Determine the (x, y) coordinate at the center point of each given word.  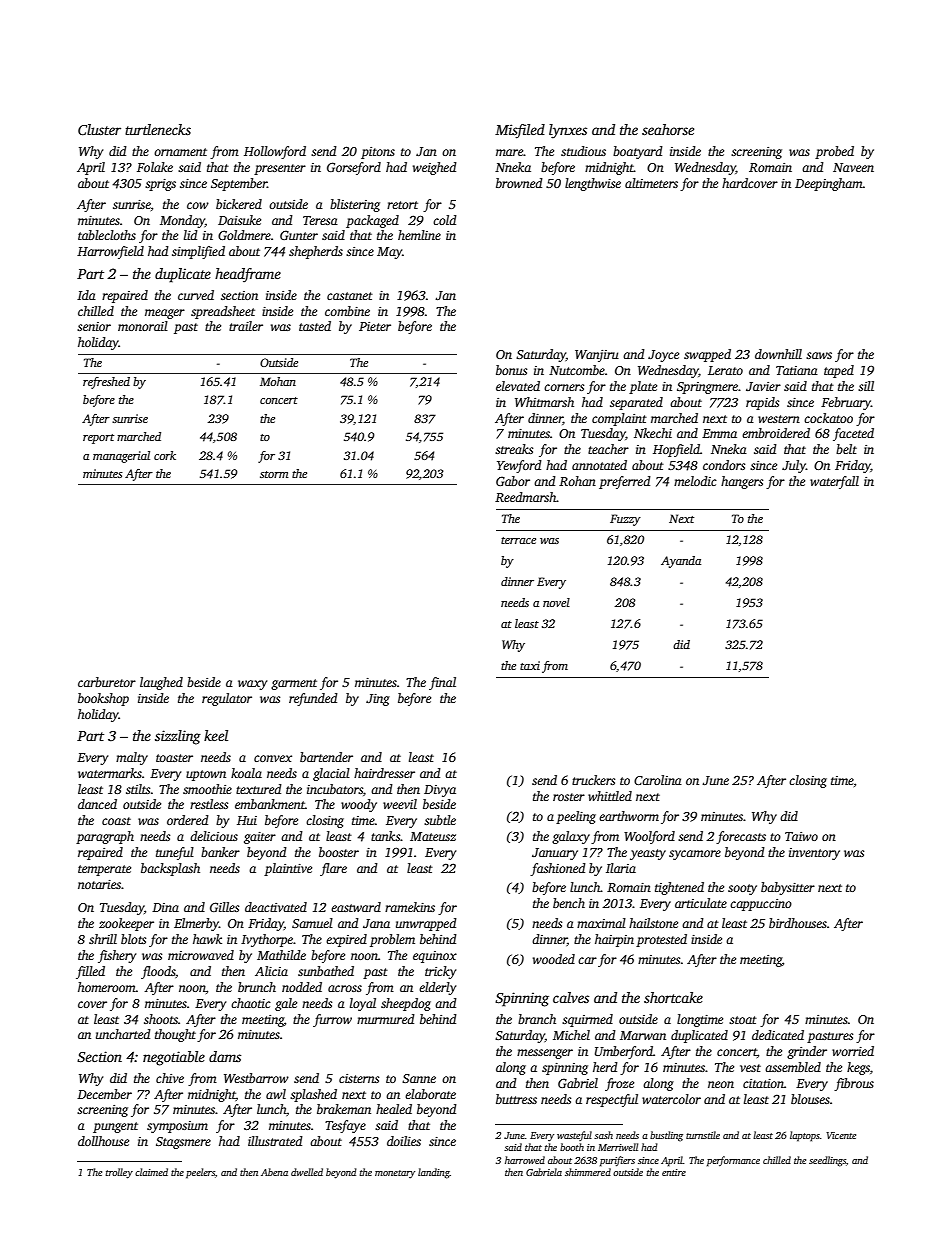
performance (733, 1161)
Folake (155, 167)
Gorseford (354, 168)
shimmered (588, 1172)
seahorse (668, 129)
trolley (119, 1173)
